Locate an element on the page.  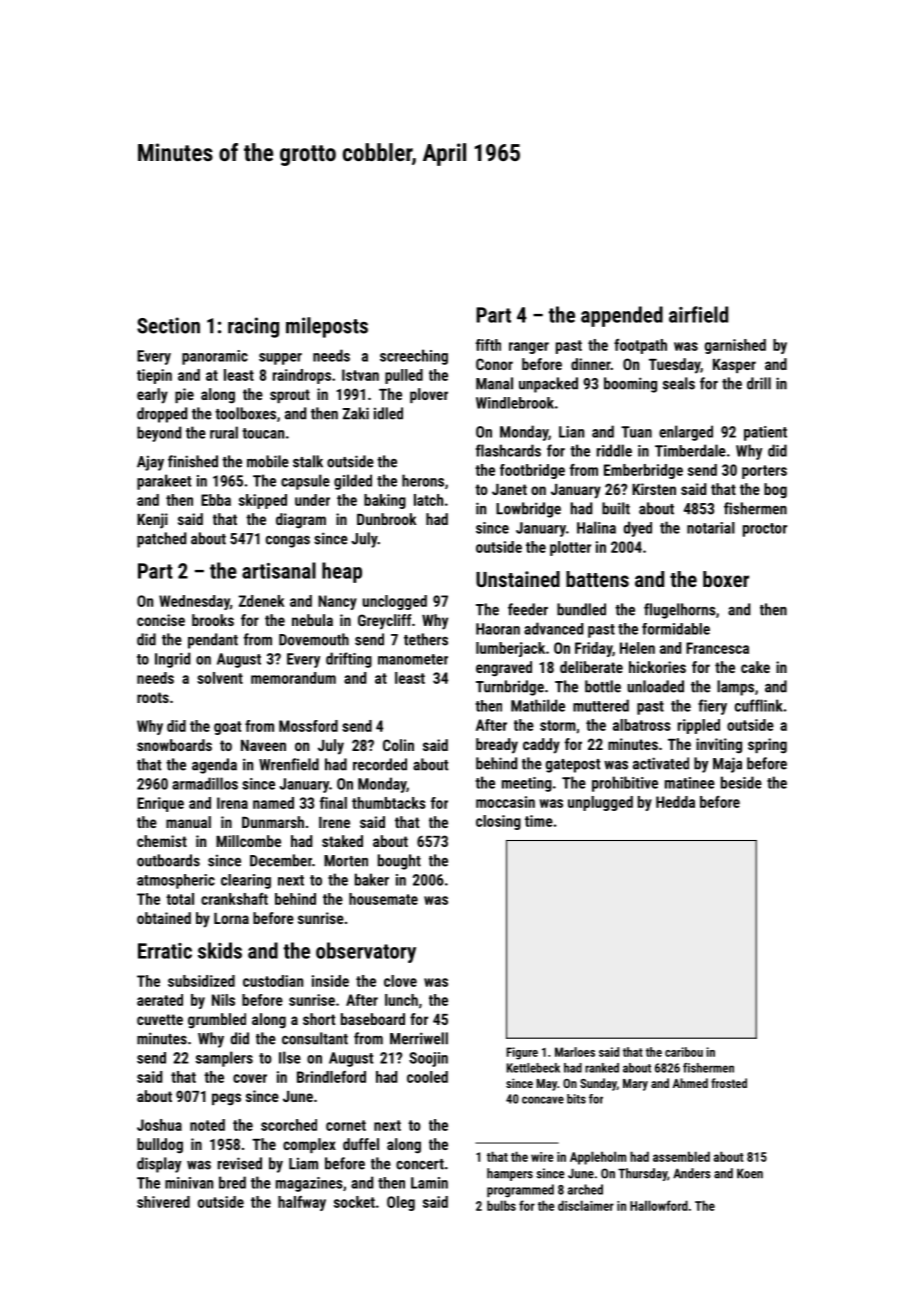
roots is located at coordinates (153, 697).
